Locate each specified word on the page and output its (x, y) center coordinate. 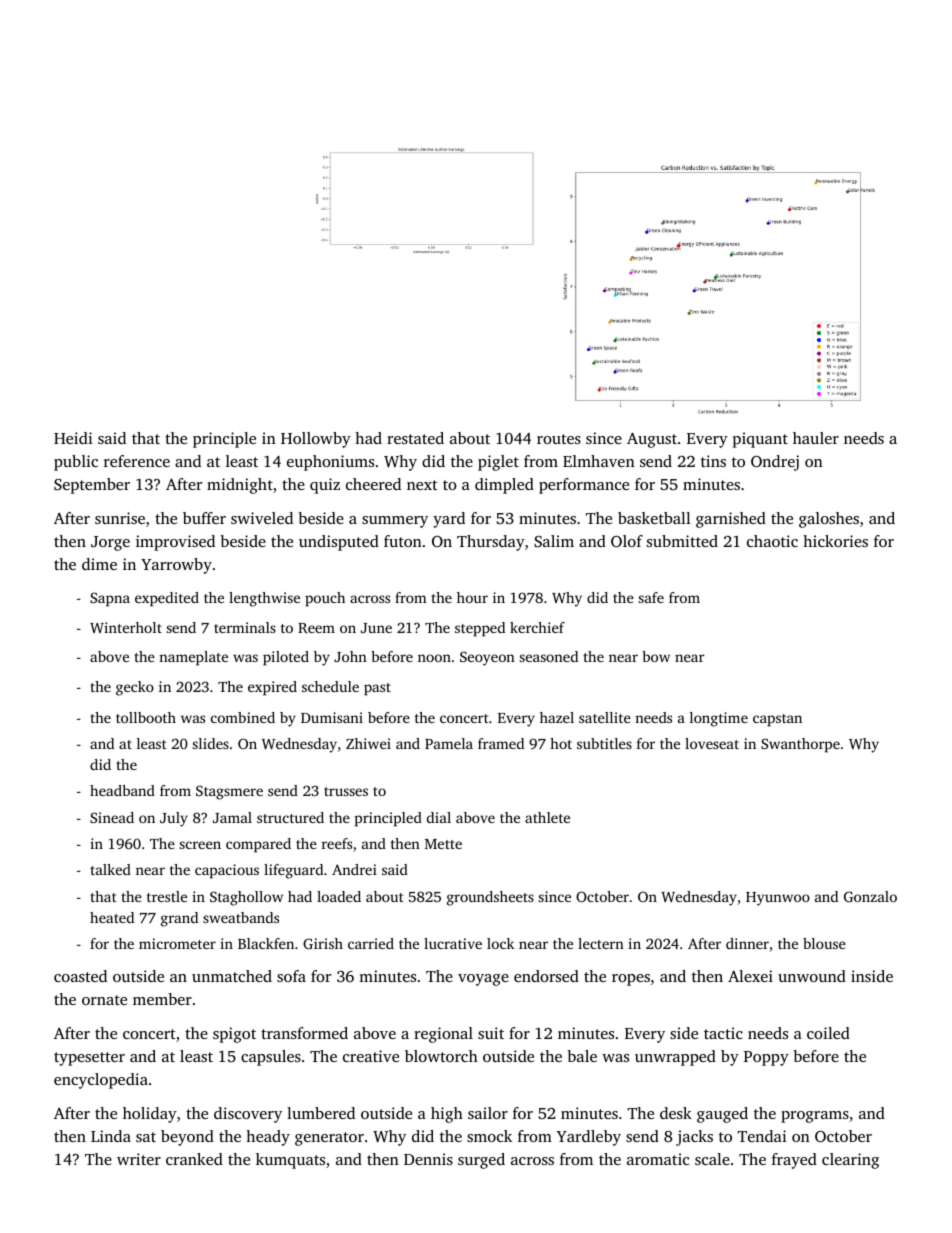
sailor (488, 1113)
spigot (234, 1035)
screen (200, 845)
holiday (150, 1115)
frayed (794, 1161)
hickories (835, 541)
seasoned (549, 656)
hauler (816, 438)
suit (491, 1033)
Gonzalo (870, 896)
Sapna (110, 599)
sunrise (120, 518)
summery (395, 522)
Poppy (766, 1058)
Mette (443, 844)
